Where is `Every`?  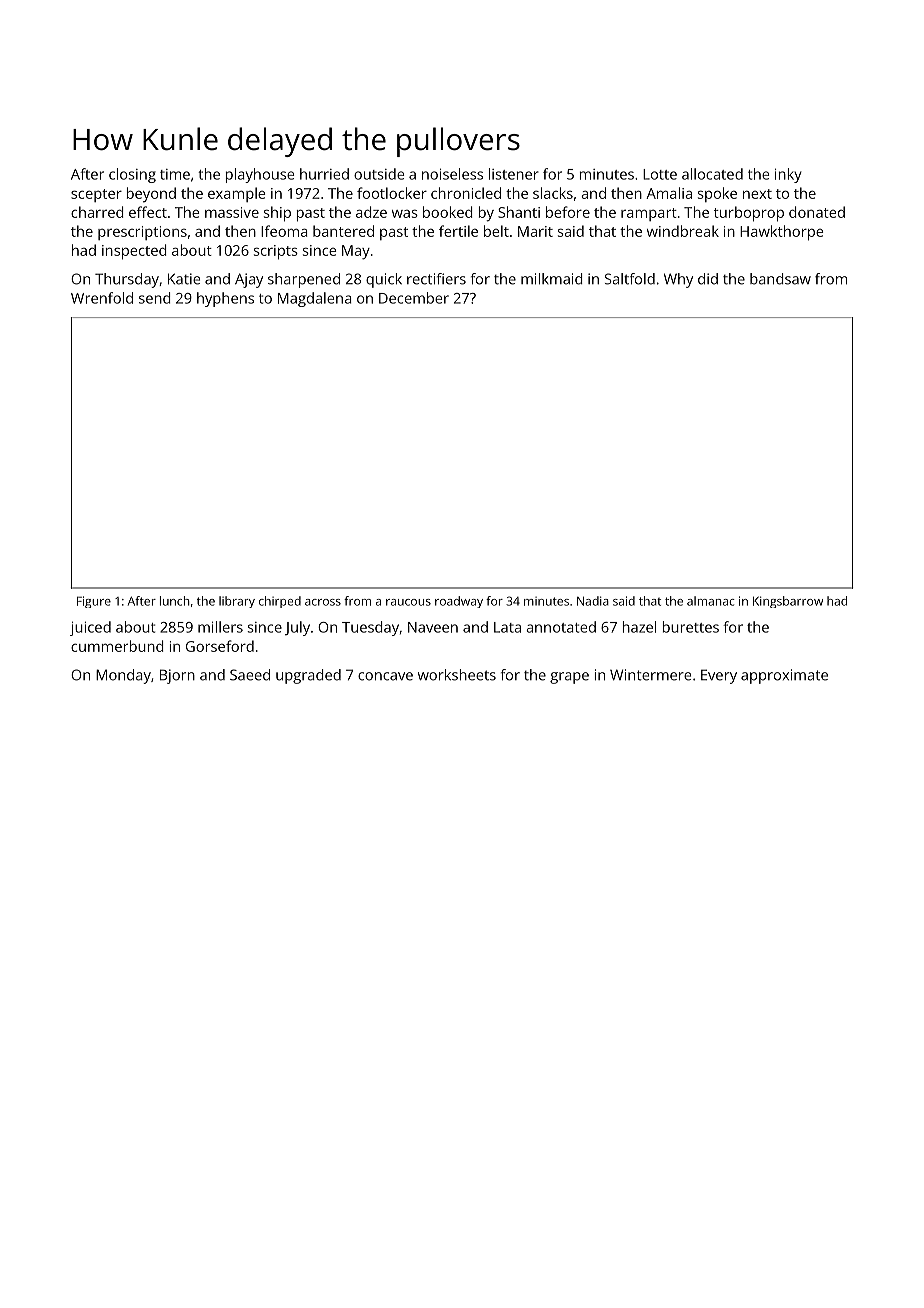 Every is located at coordinates (719, 676).
